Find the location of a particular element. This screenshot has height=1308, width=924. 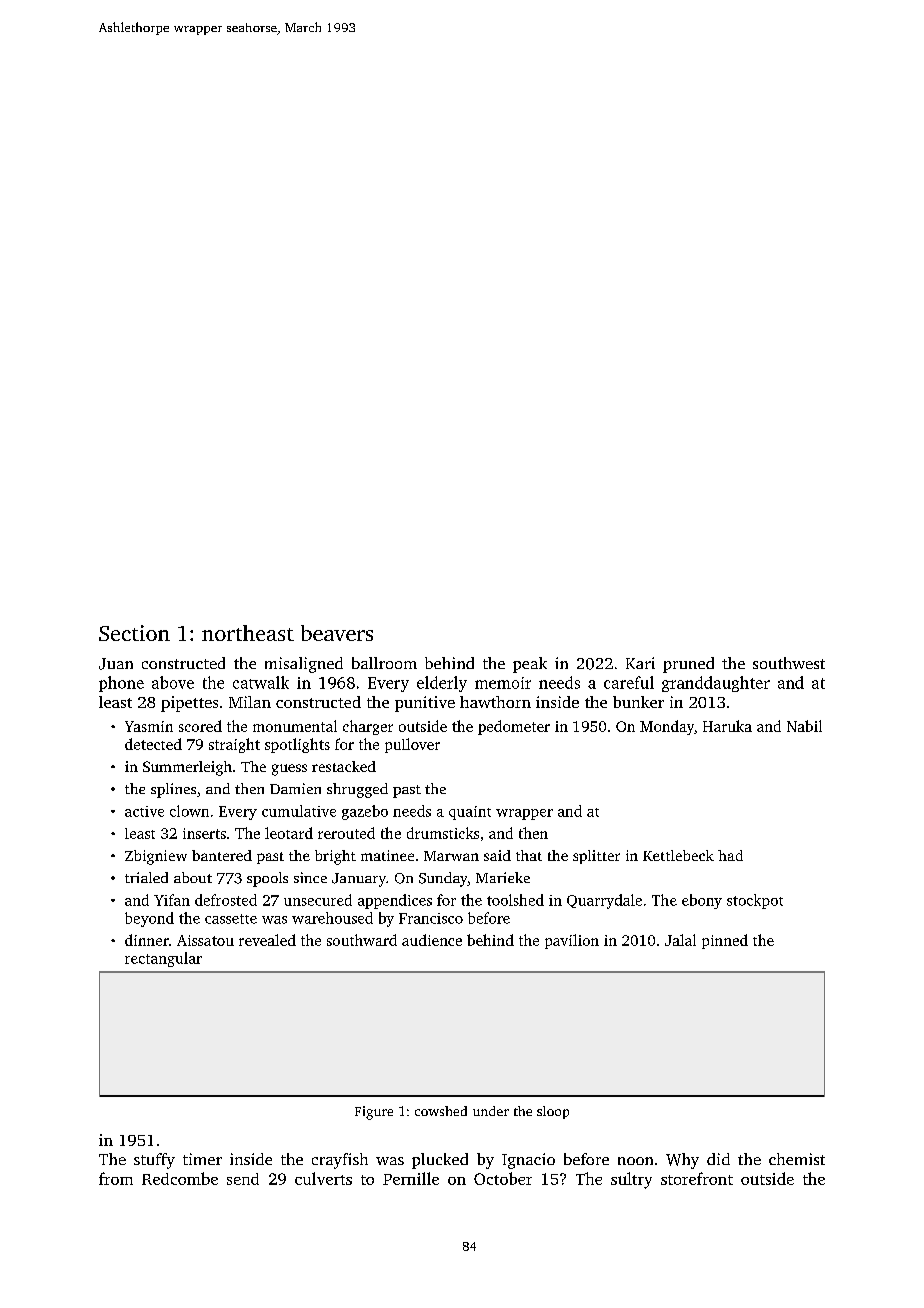

revealed is located at coordinates (267, 940).
